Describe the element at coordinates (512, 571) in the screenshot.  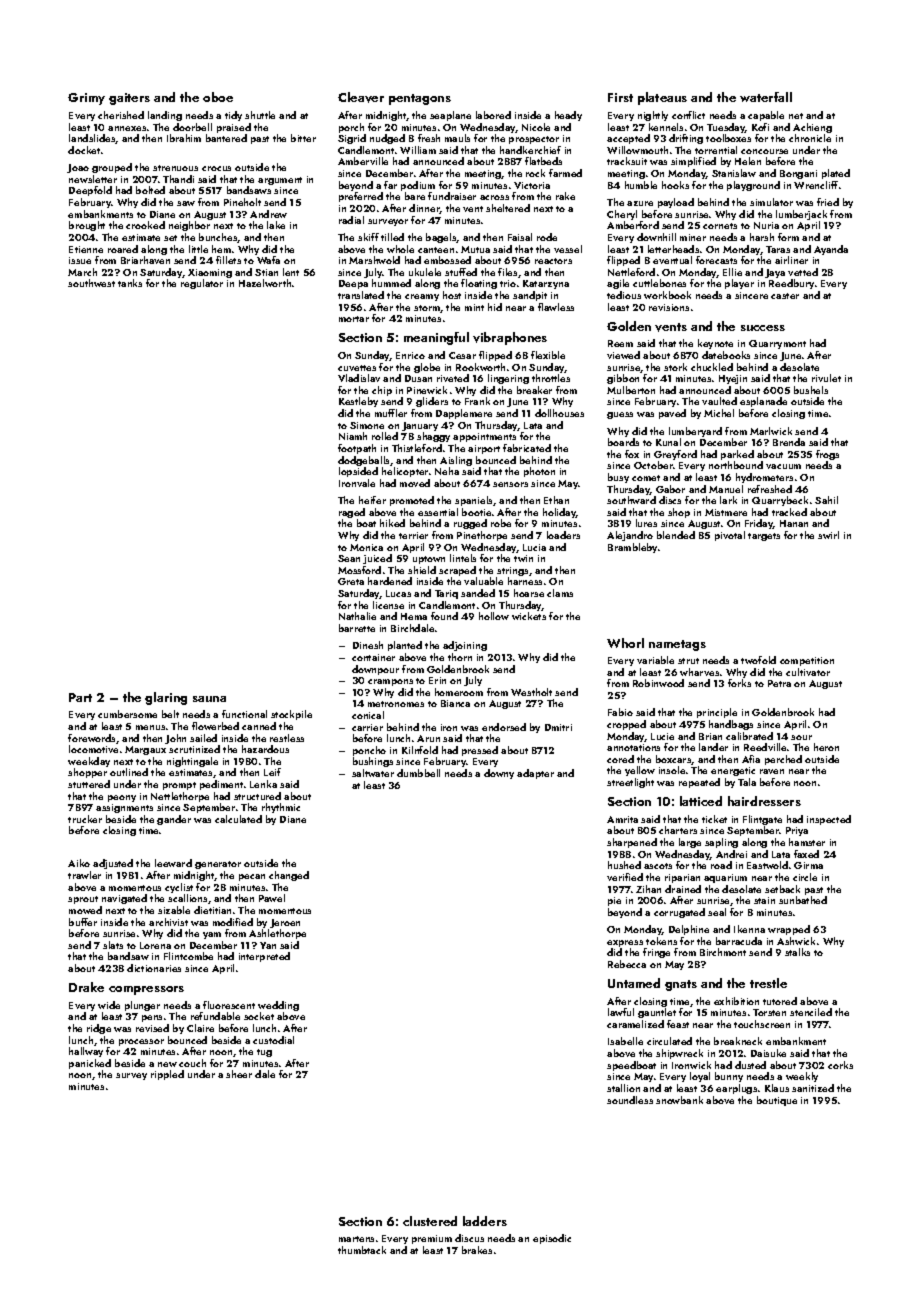
I see `strings` at that location.
